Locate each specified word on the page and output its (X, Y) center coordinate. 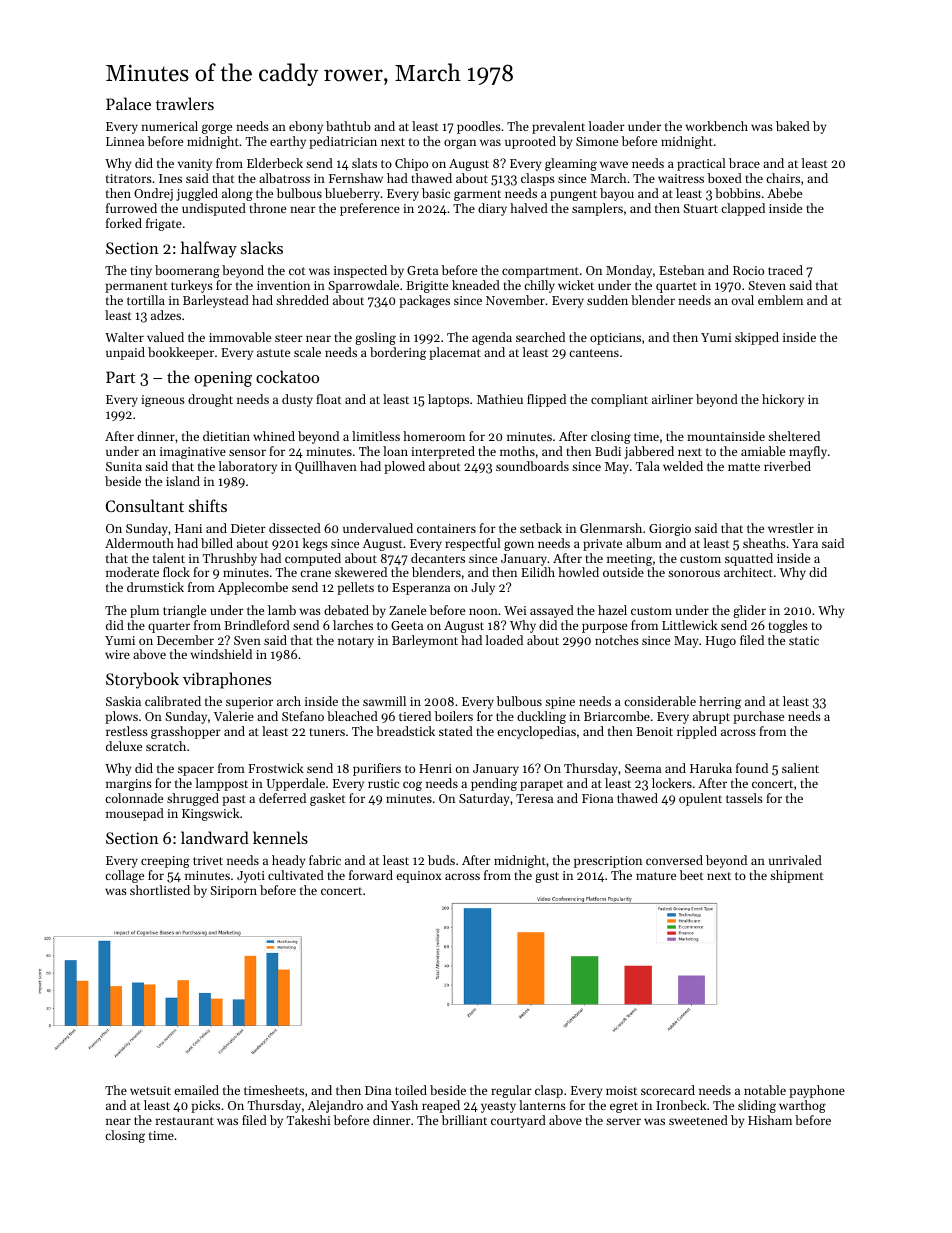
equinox (419, 877)
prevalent (558, 127)
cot (297, 271)
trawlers (185, 103)
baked (793, 126)
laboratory (248, 467)
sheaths (764, 543)
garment (477, 195)
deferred (282, 798)
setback (541, 528)
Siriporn (233, 892)
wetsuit (150, 1090)
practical (701, 164)
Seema (643, 768)
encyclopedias (536, 732)
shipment (796, 876)
